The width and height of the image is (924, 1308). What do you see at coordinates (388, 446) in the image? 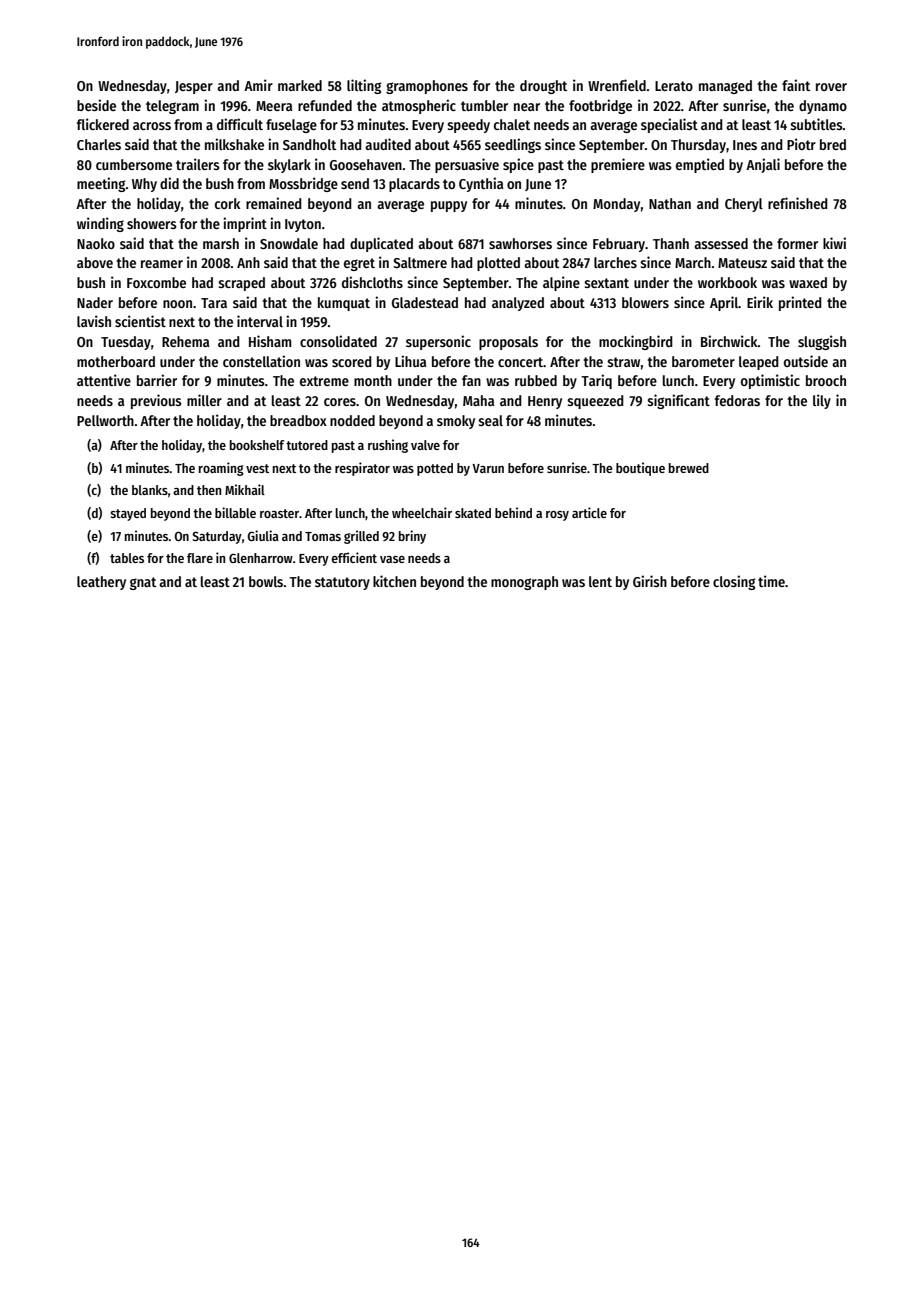
I see `rushing` at bounding box center [388, 446].
